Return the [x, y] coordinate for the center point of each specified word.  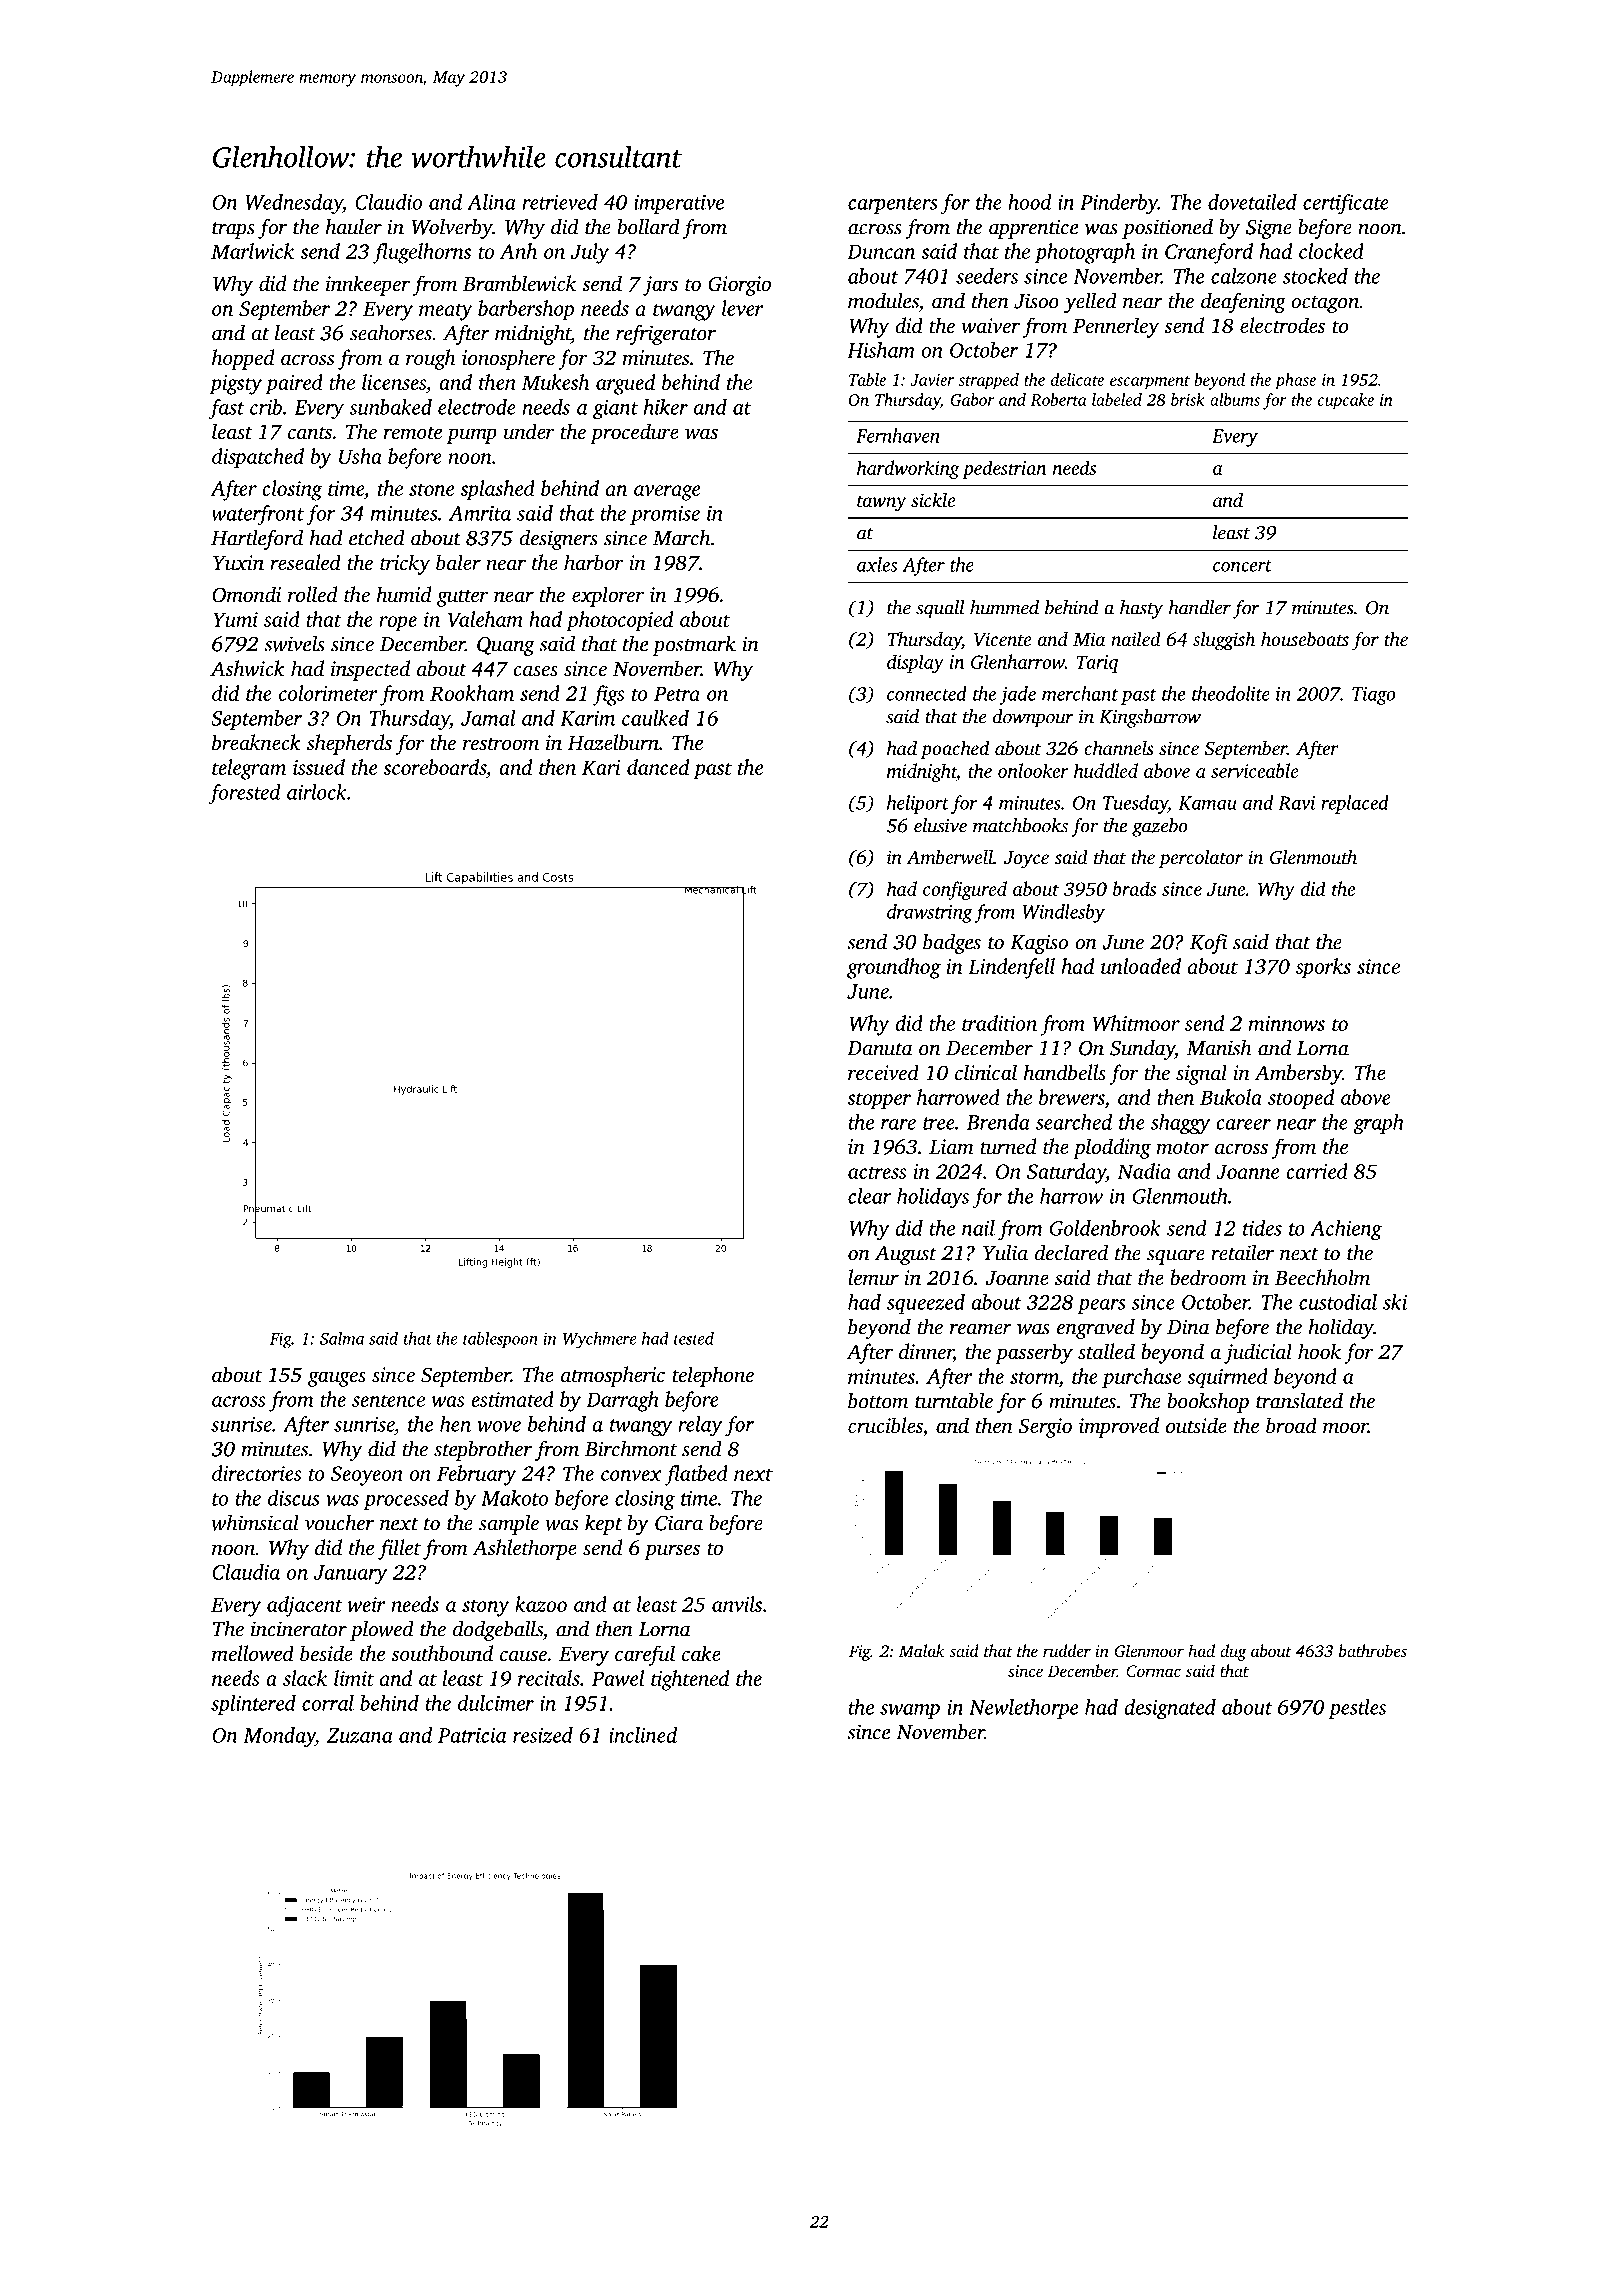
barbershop [526, 310]
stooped [1301, 1099]
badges [952, 943]
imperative [679, 204]
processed [406, 1500]
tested [694, 1338]
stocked [1315, 276]
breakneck [256, 742]
